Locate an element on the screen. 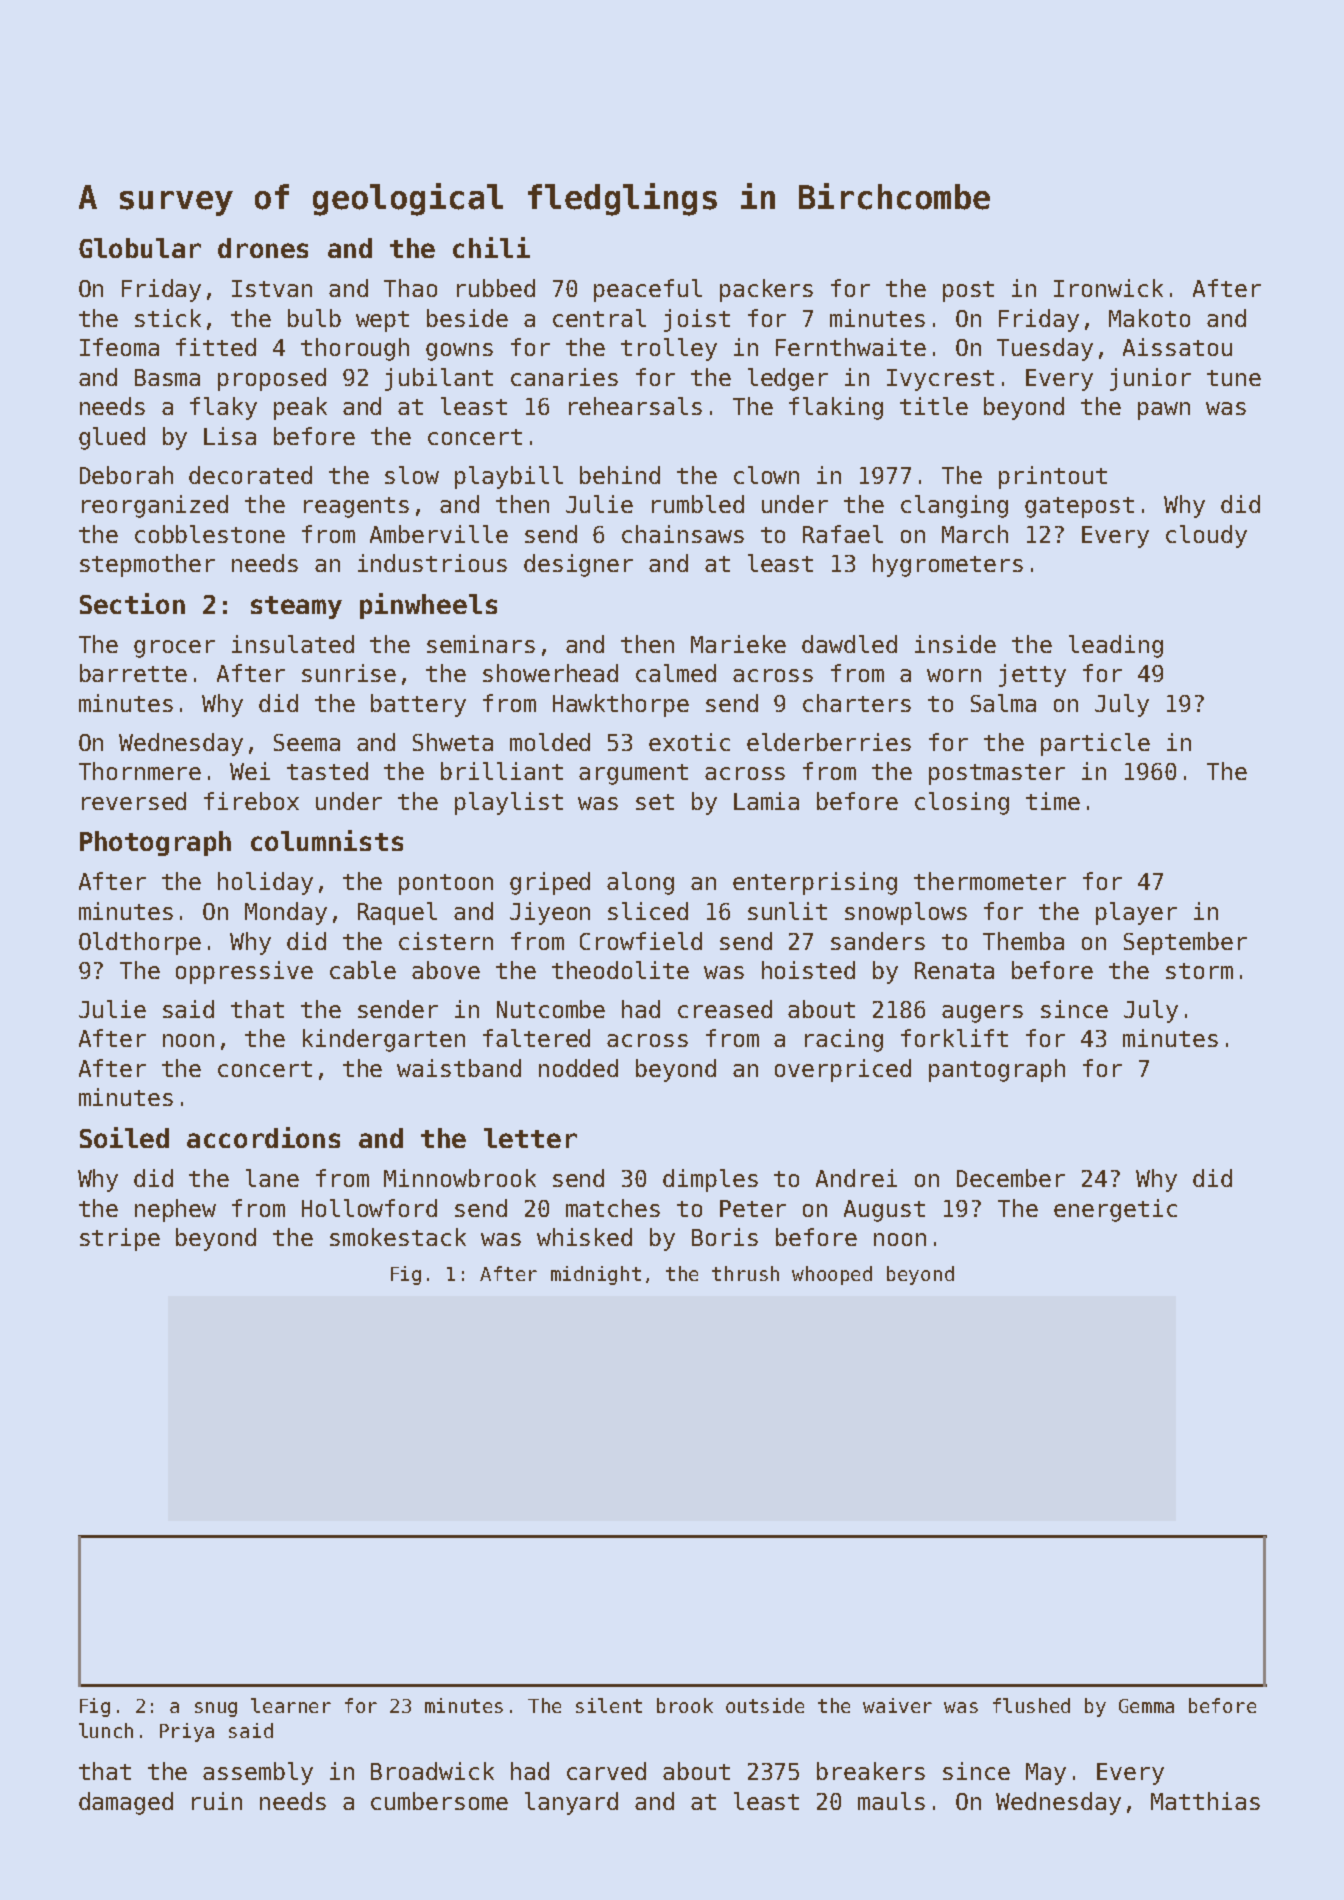 This screenshot has height=1900, width=1344. Globular is located at coordinates (140, 248).
